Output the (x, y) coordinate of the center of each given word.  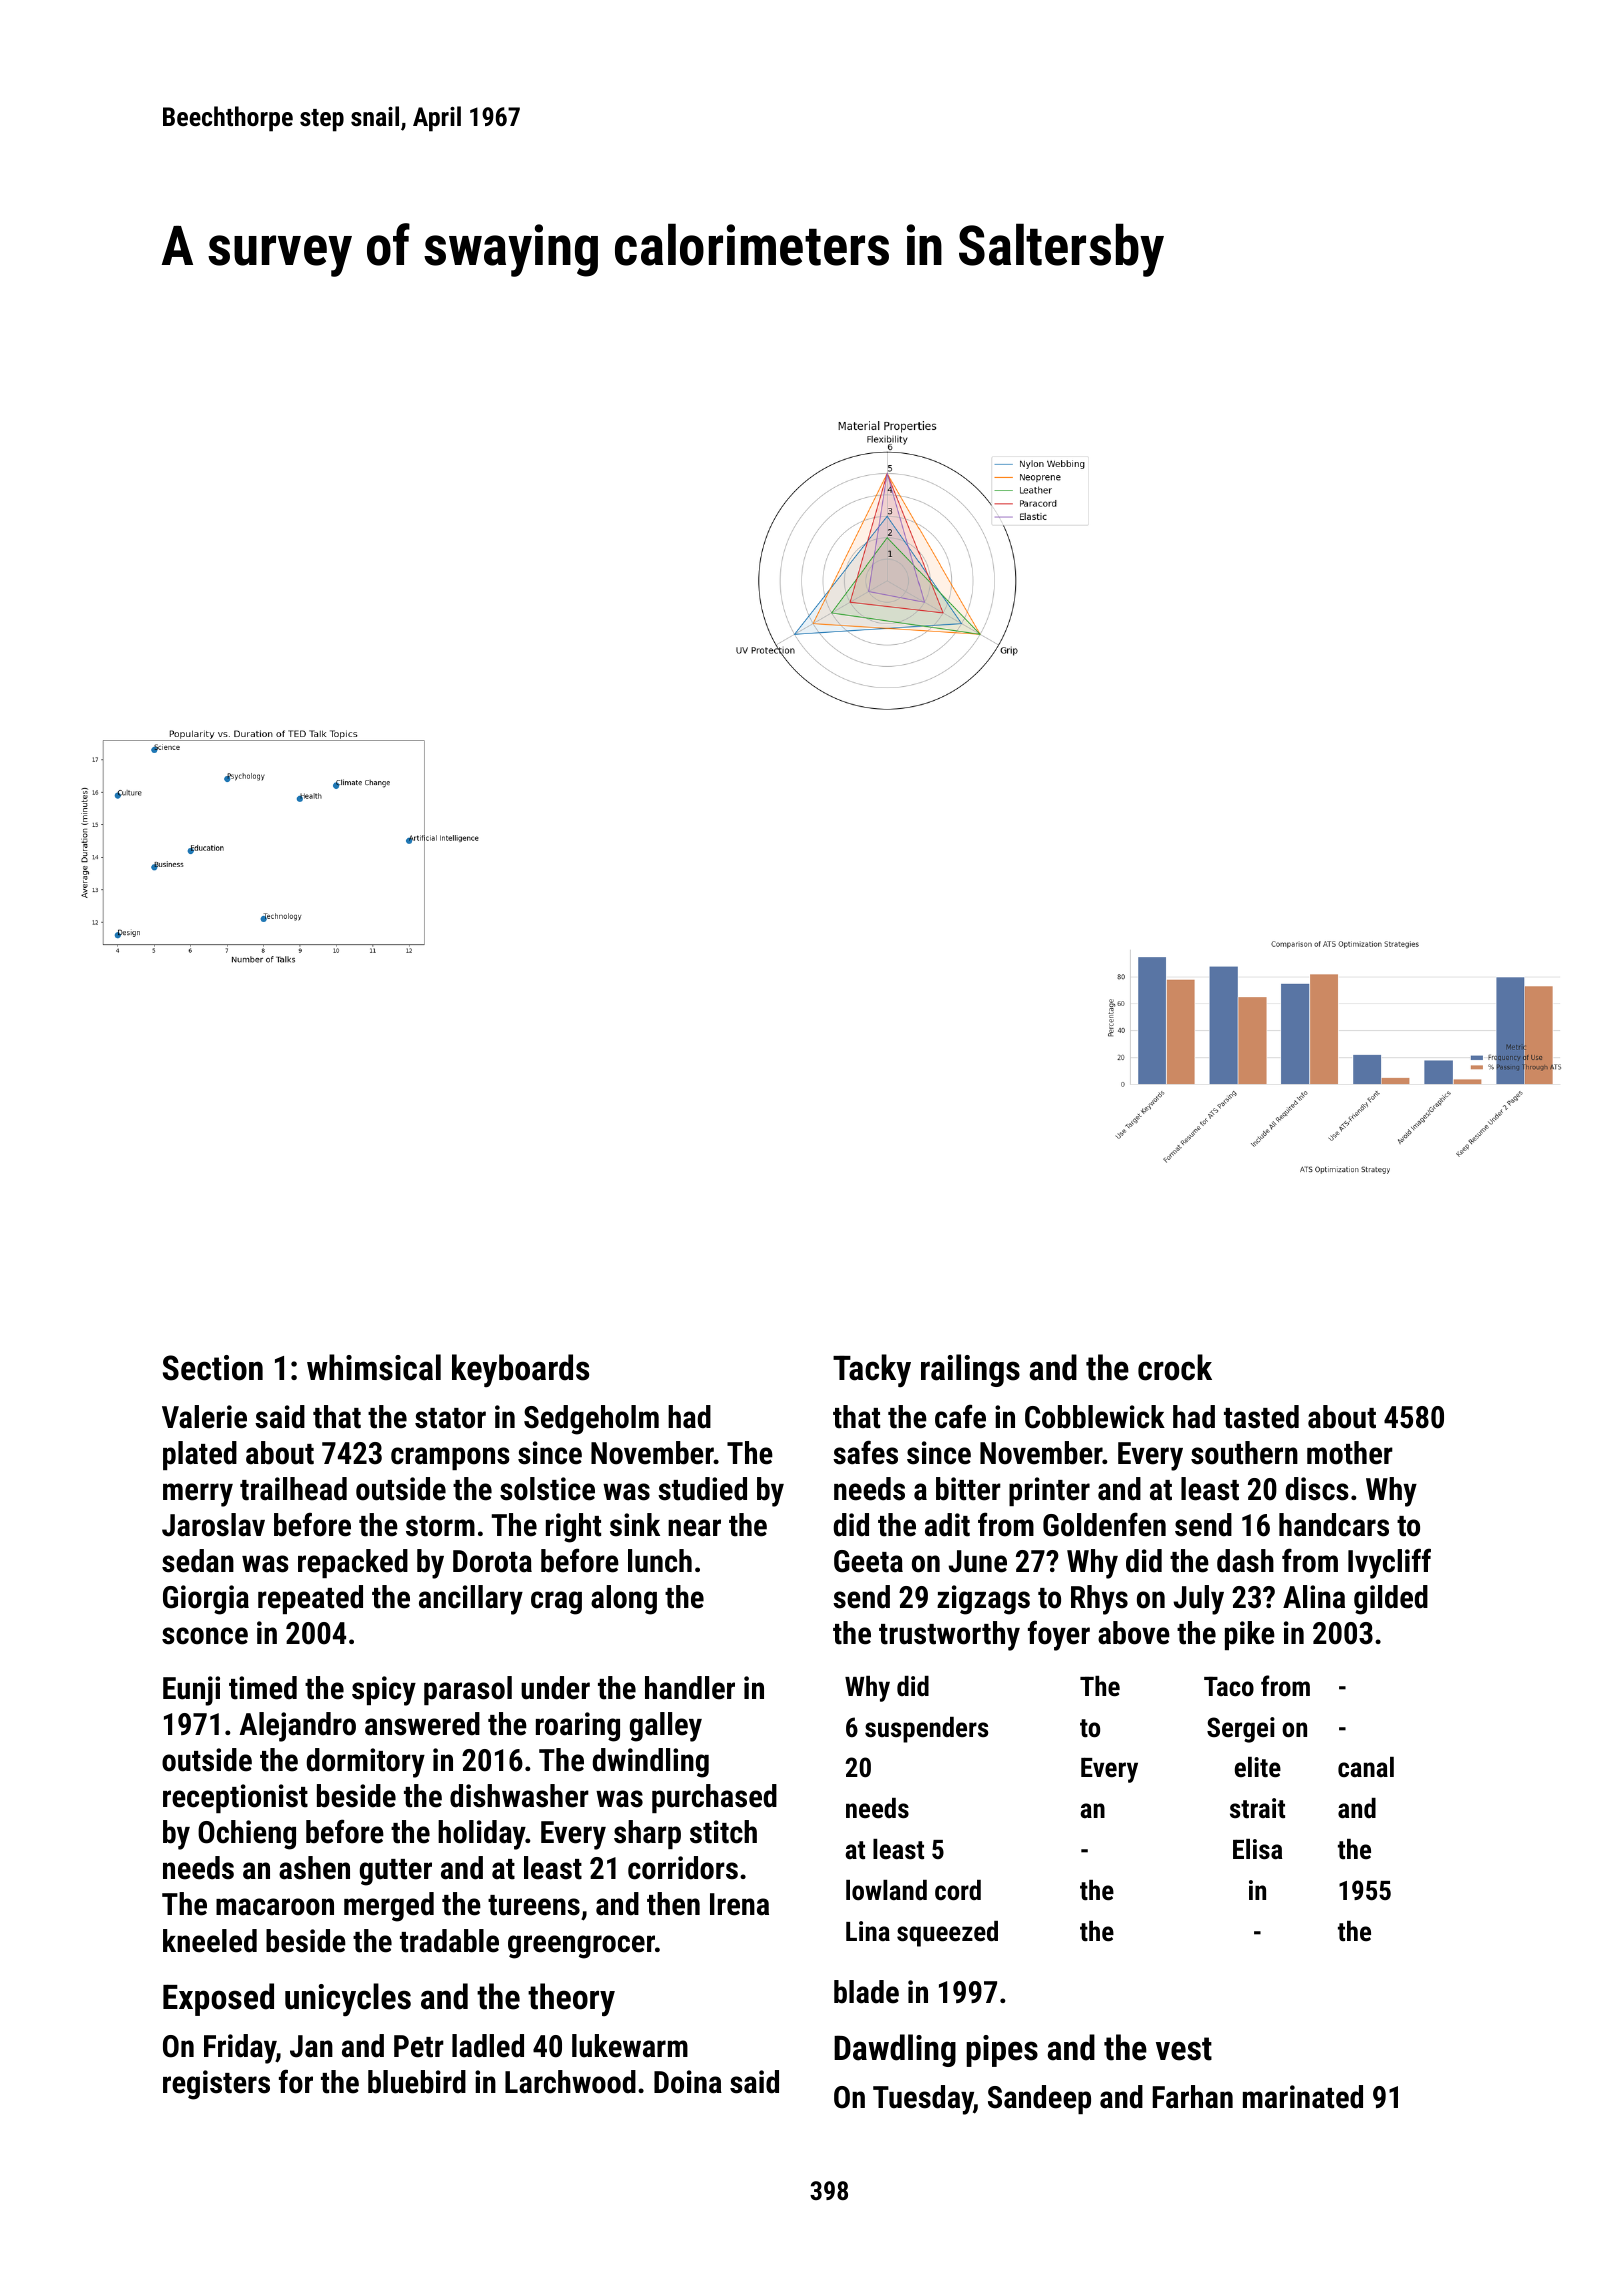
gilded (1391, 1600)
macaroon (275, 1907)
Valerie (204, 1417)
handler (690, 1688)
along (624, 1600)
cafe (960, 1416)
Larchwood (570, 2082)
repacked (353, 1563)
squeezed (947, 1934)
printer (1049, 1491)
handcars (1334, 1525)
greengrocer (581, 1947)
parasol (468, 1690)
